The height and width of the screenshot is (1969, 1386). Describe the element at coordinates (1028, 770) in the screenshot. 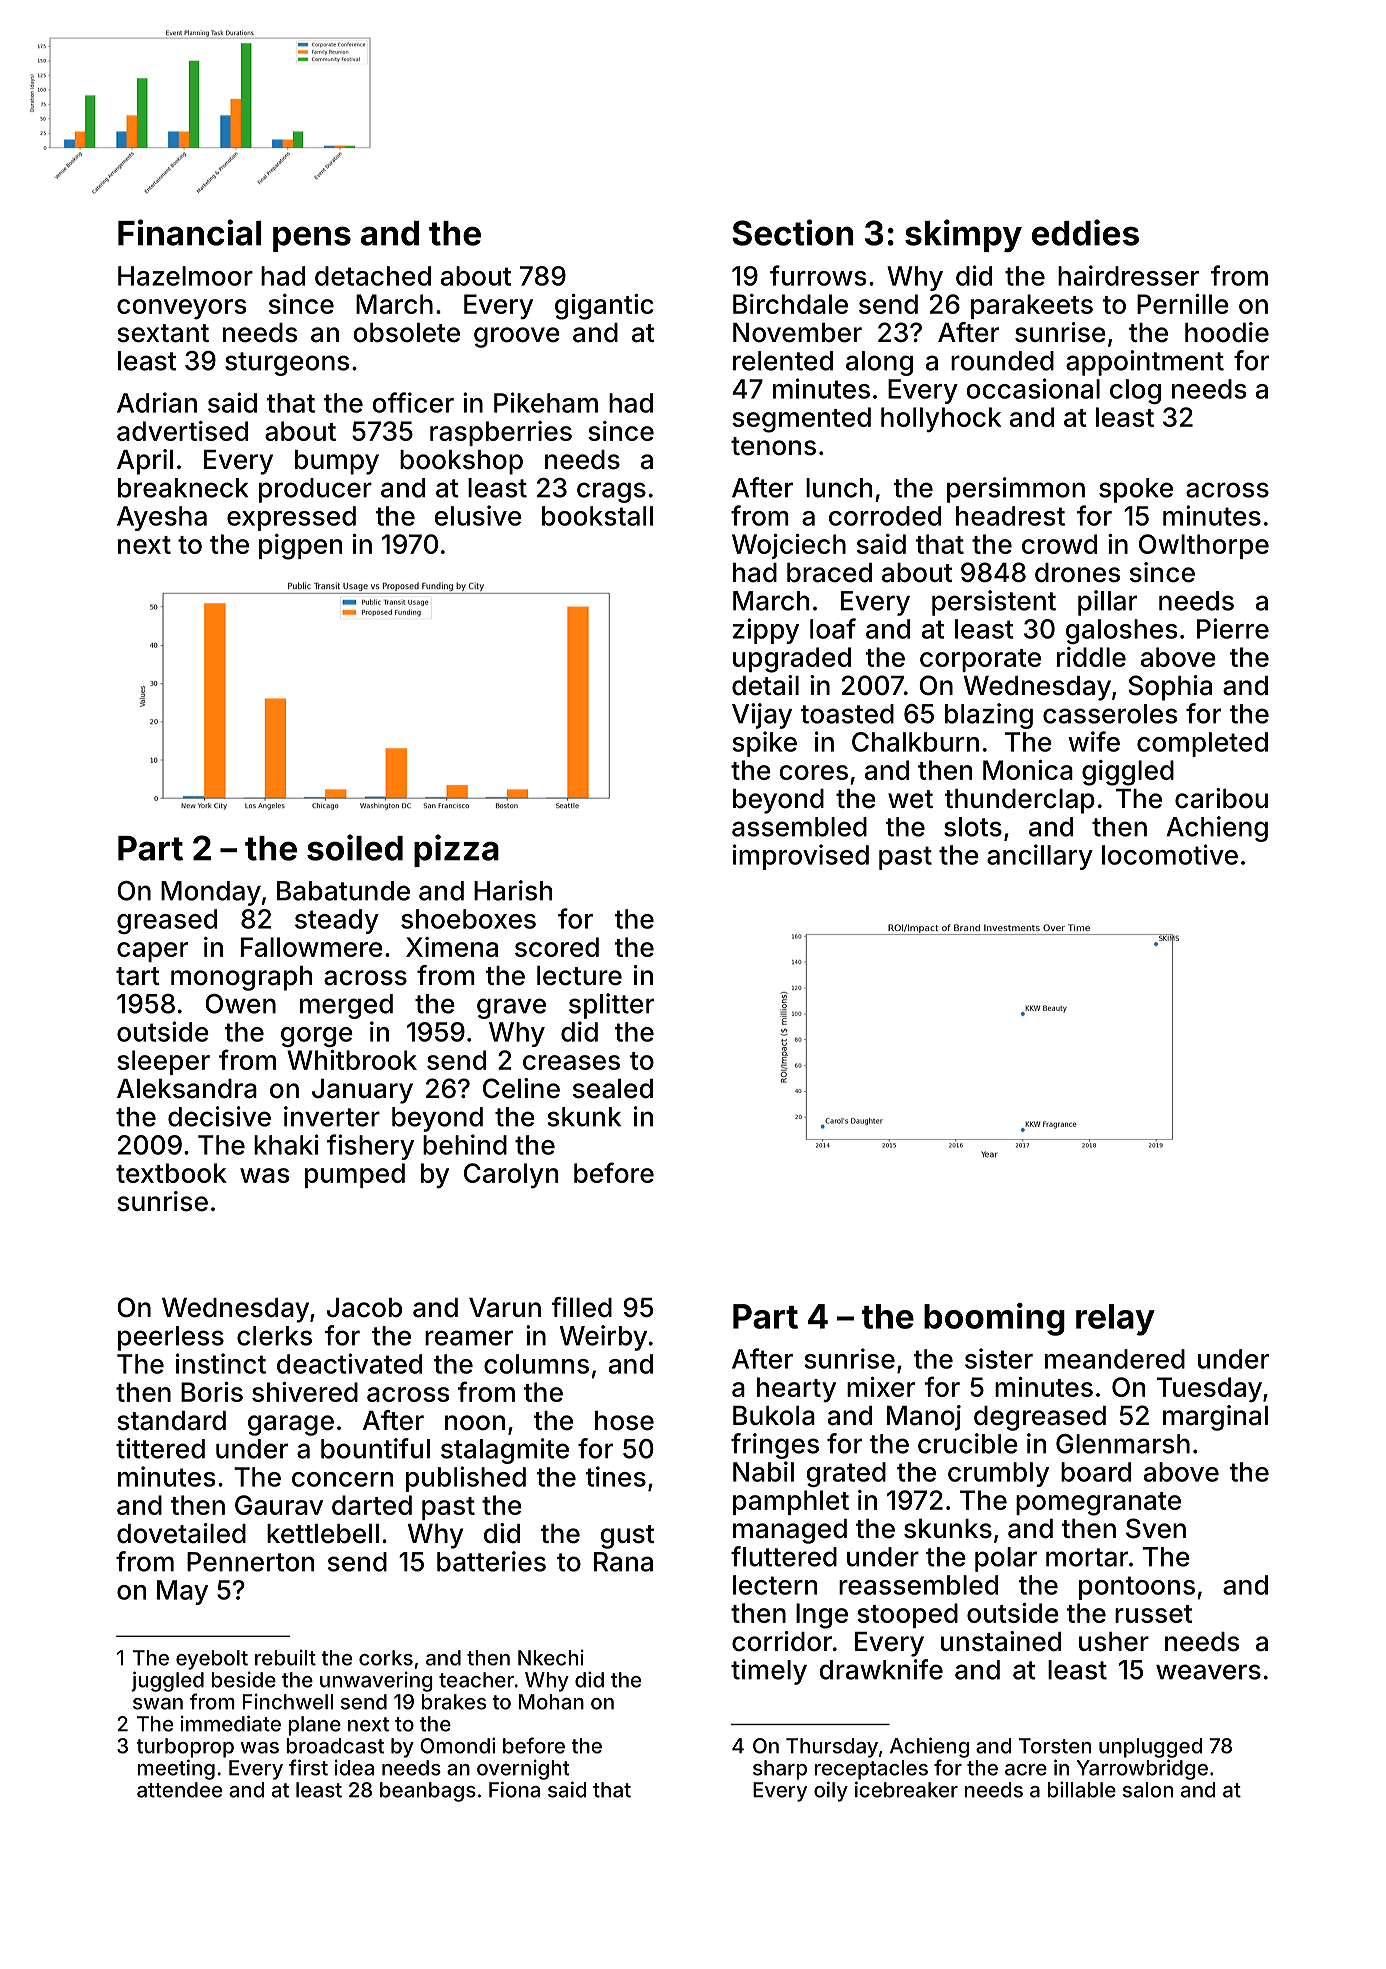

I see `Monica` at that location.
